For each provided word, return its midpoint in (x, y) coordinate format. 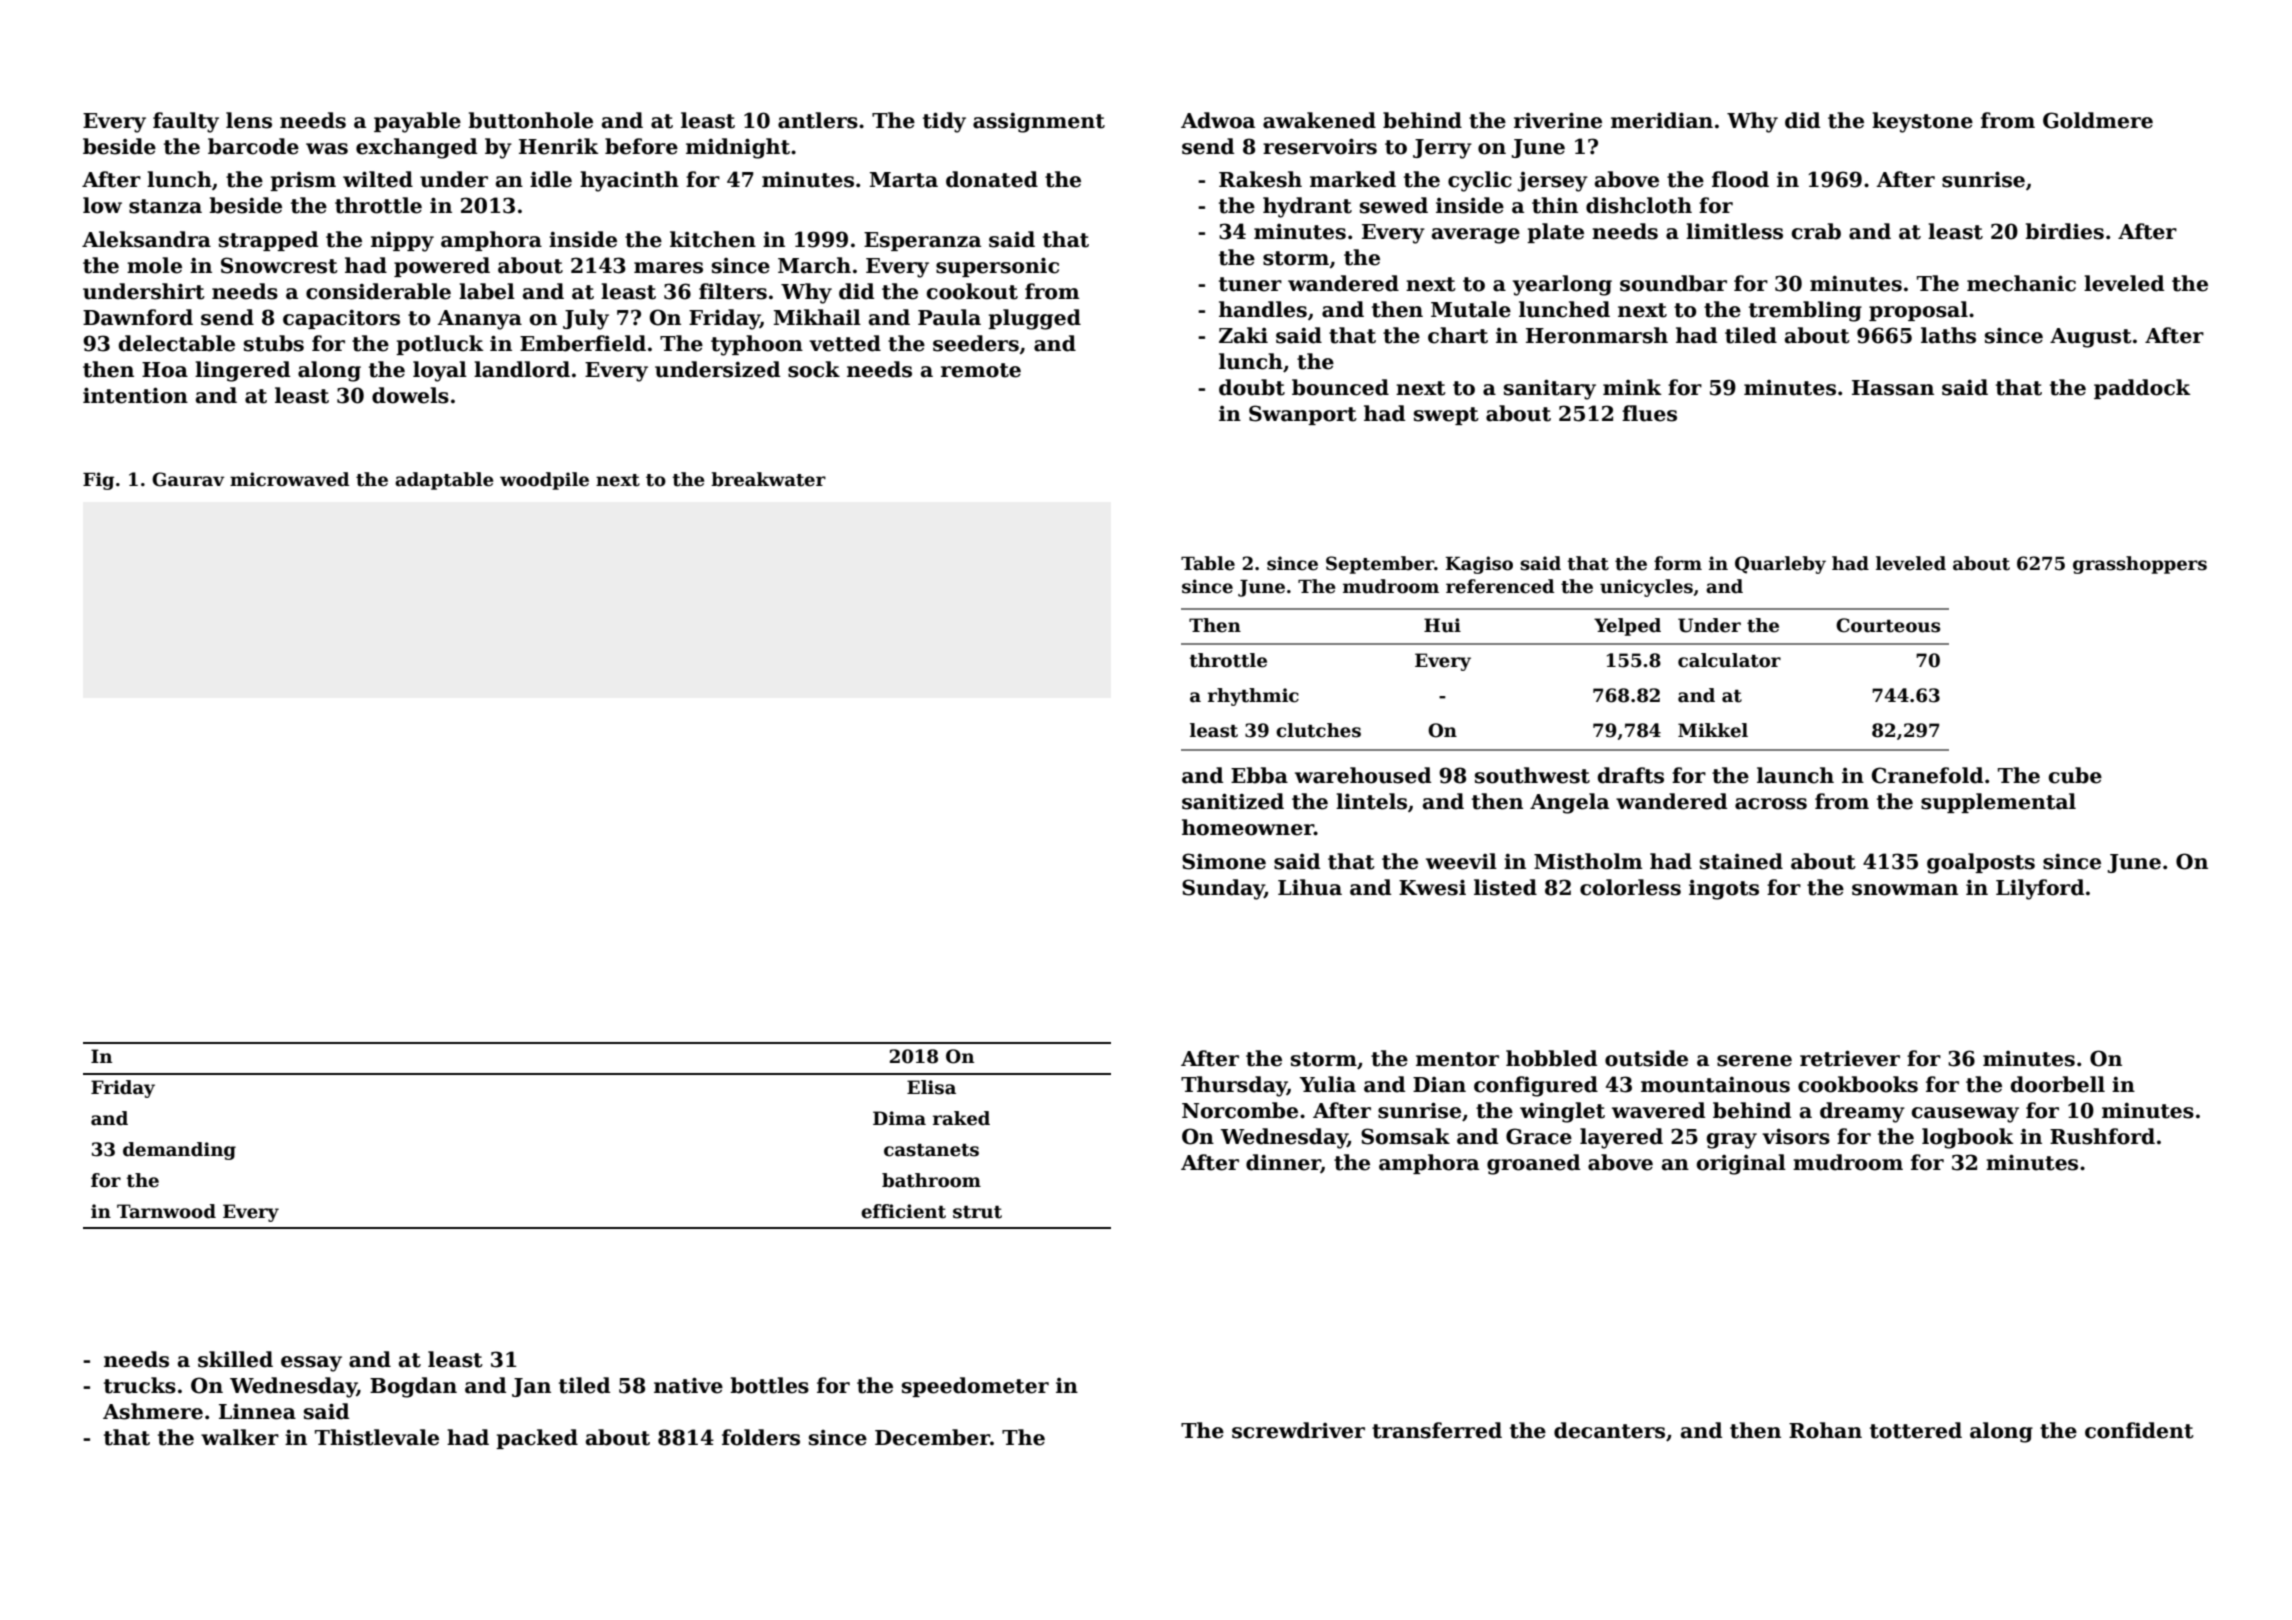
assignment (1039, 123)
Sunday (1223, 889)
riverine (1558, 120)
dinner (1283, 1163)
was (327, 149)
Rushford (2102, 1136)
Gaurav (188, 479)
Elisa (931, 1087)
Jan (531, 1387)
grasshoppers (2140, 565)
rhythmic (1253, 697)
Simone (1224, 861)
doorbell (2058, 1084)
